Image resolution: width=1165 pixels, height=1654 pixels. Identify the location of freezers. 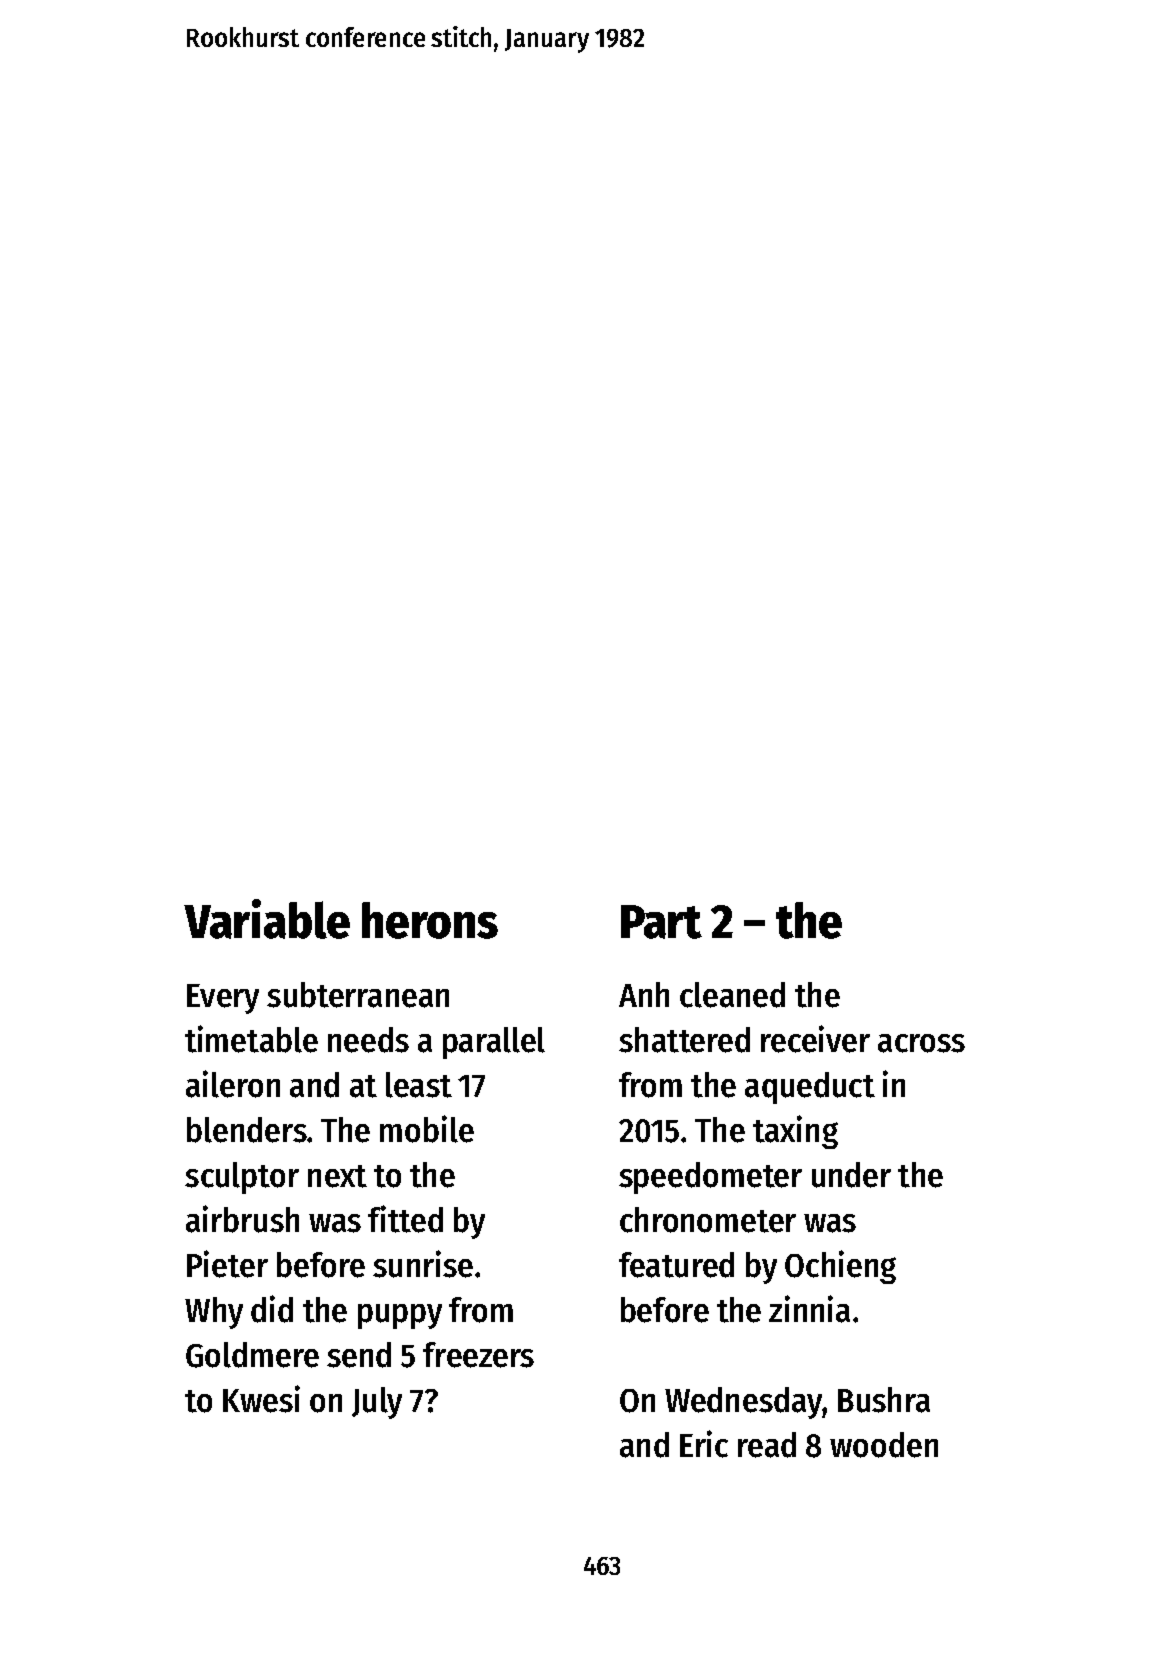
(478, 1355).
